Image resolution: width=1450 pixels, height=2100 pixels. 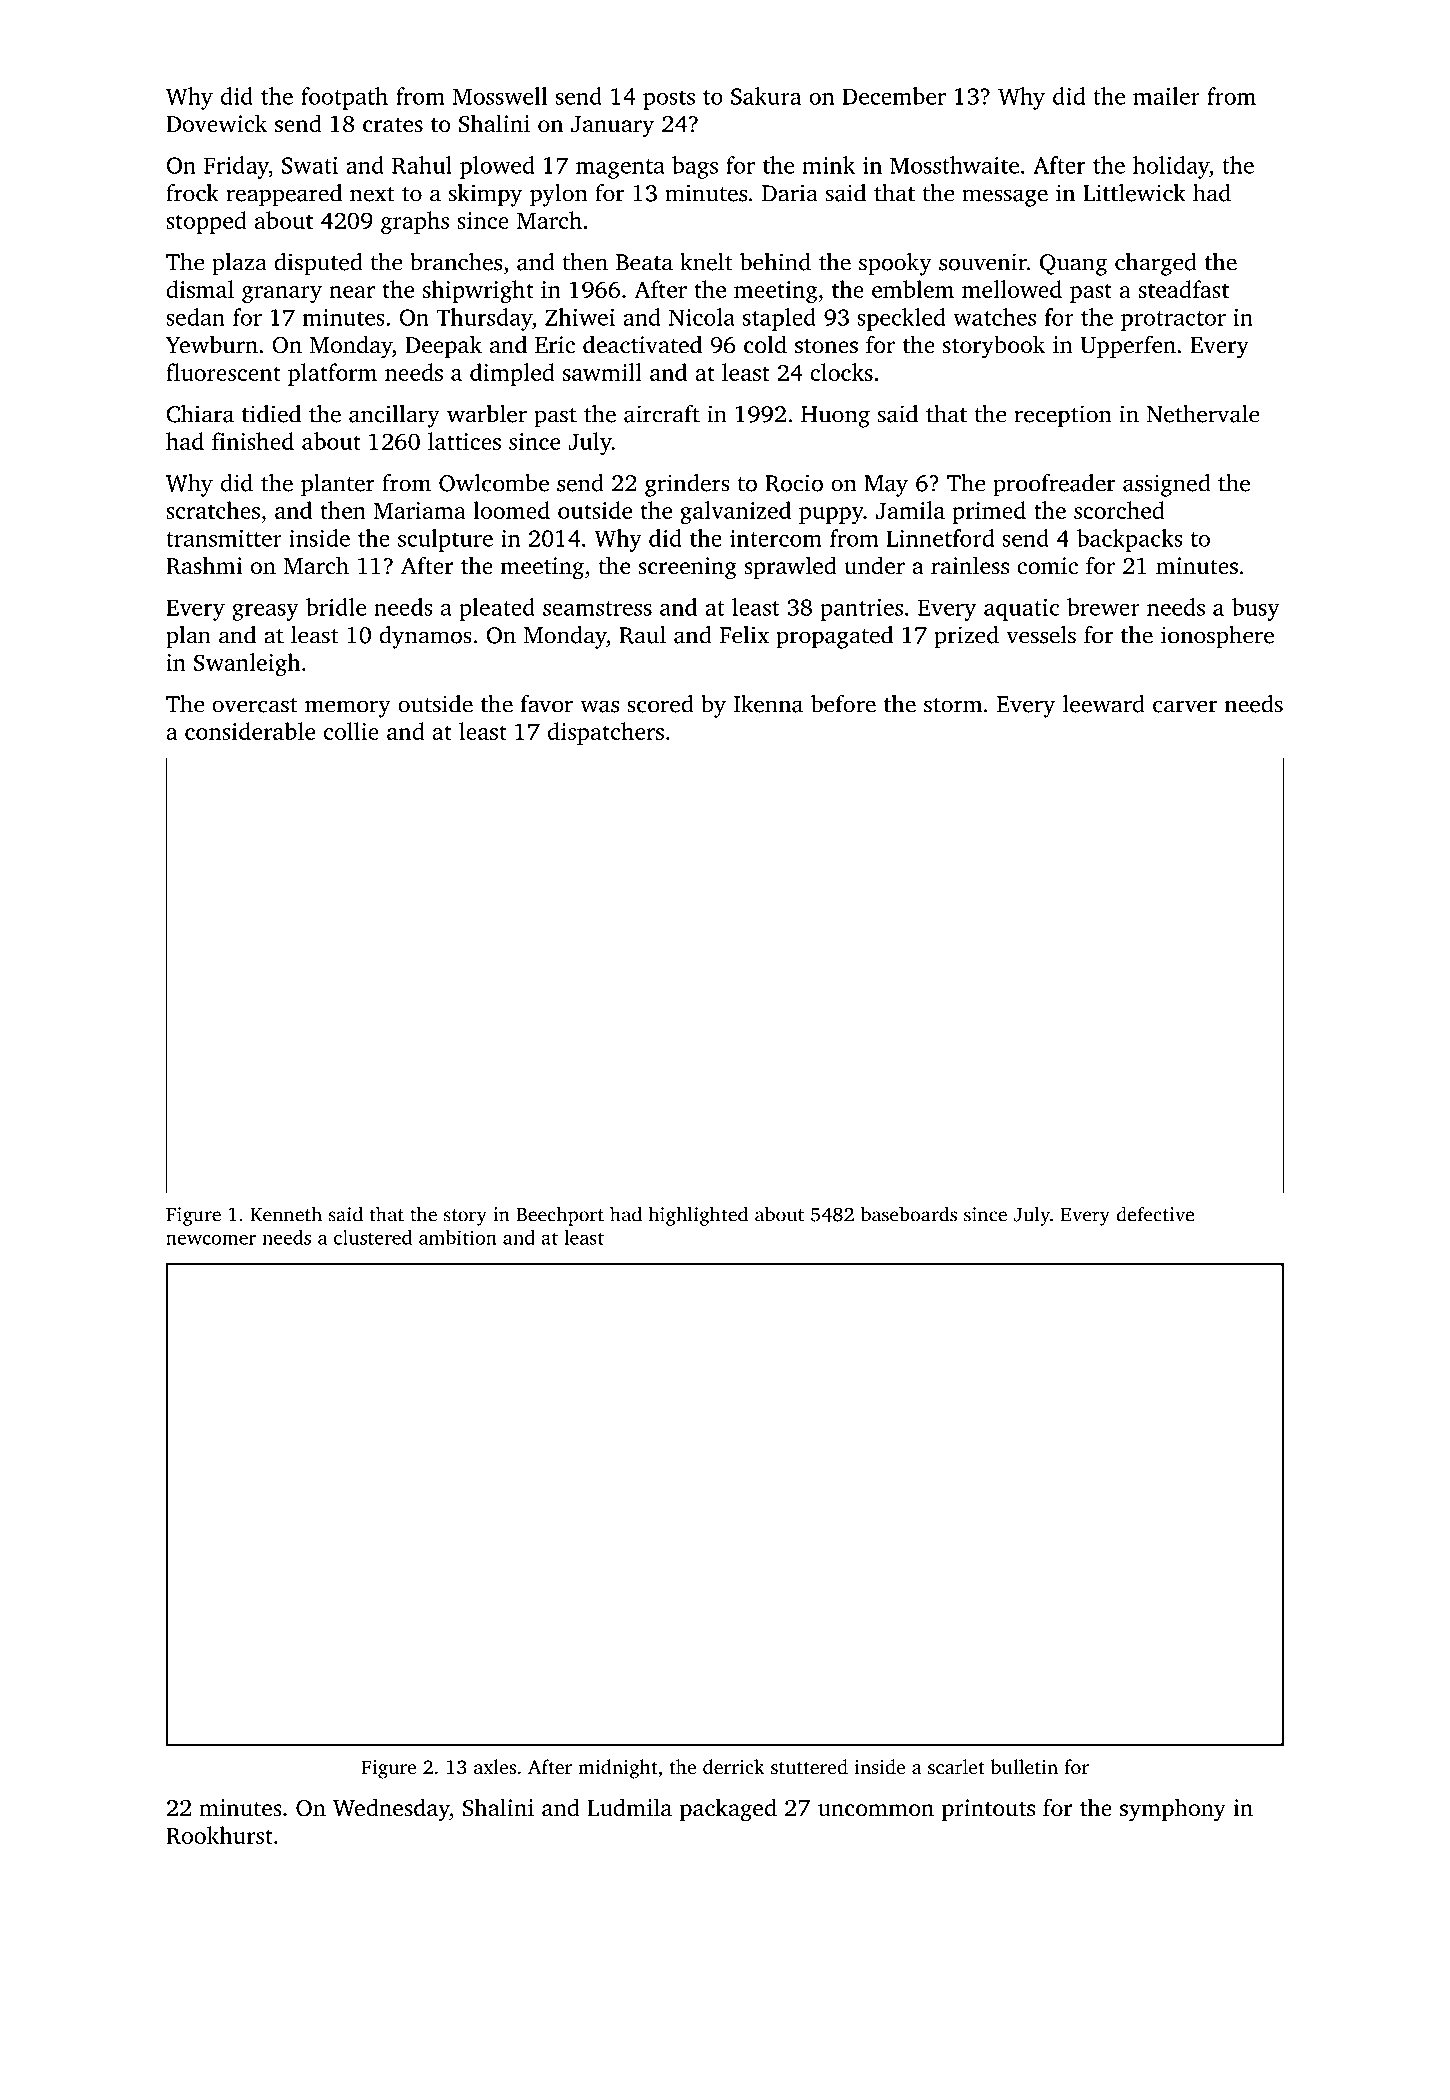 What do you see at coordinates (250, 731) in the image?
I see `considerable` at bounding box center [250, 731].
